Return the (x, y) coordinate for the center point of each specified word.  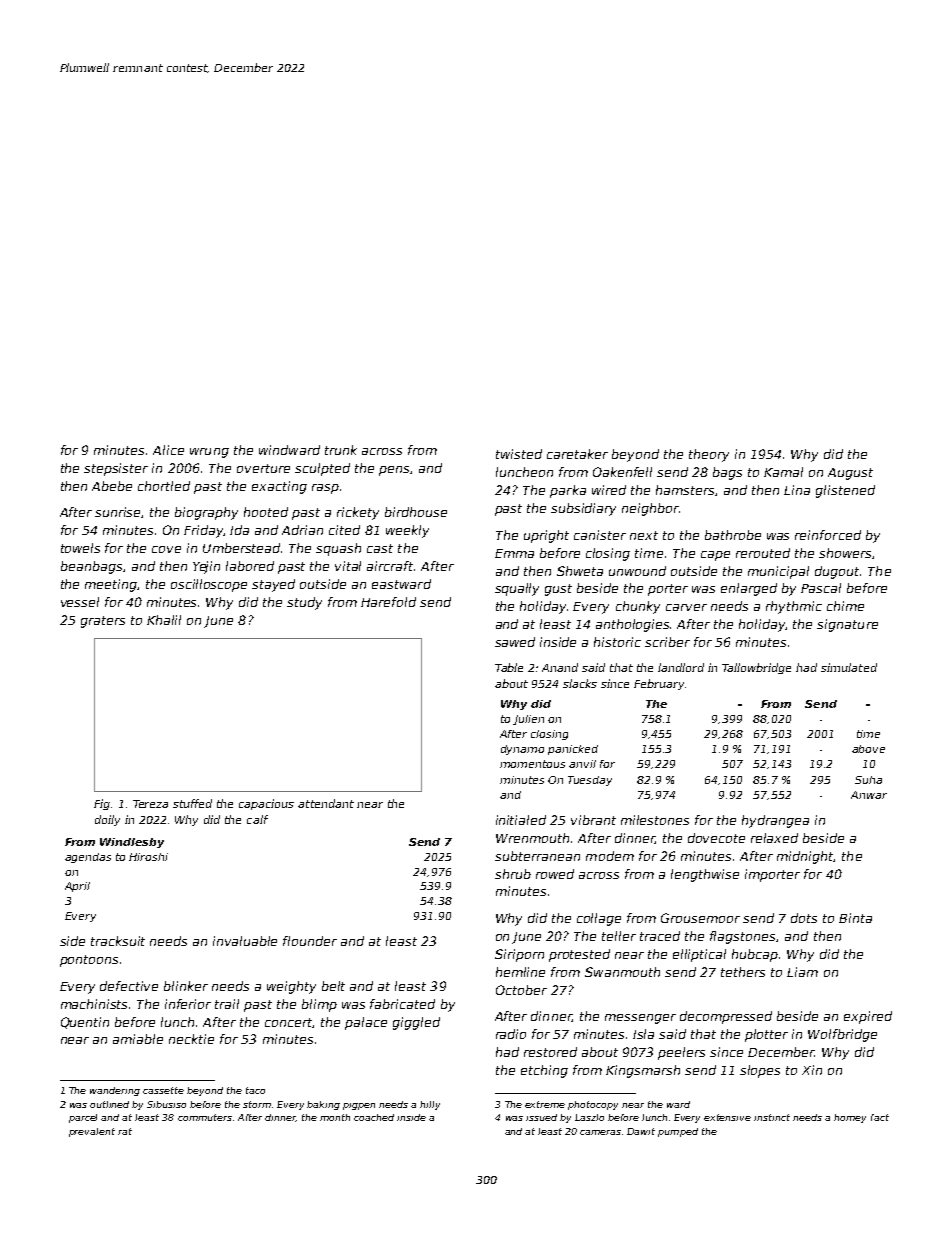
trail (227, 1004)
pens (394, 471)
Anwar (869, 795)
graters (103, 622)
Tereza (150, 804)
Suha (868, 780)
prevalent (92, 1132)
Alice (168, 450)
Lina (797, 490)
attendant (326, 803)
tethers (743, 972)
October (521, 990)
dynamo (522, 750)
